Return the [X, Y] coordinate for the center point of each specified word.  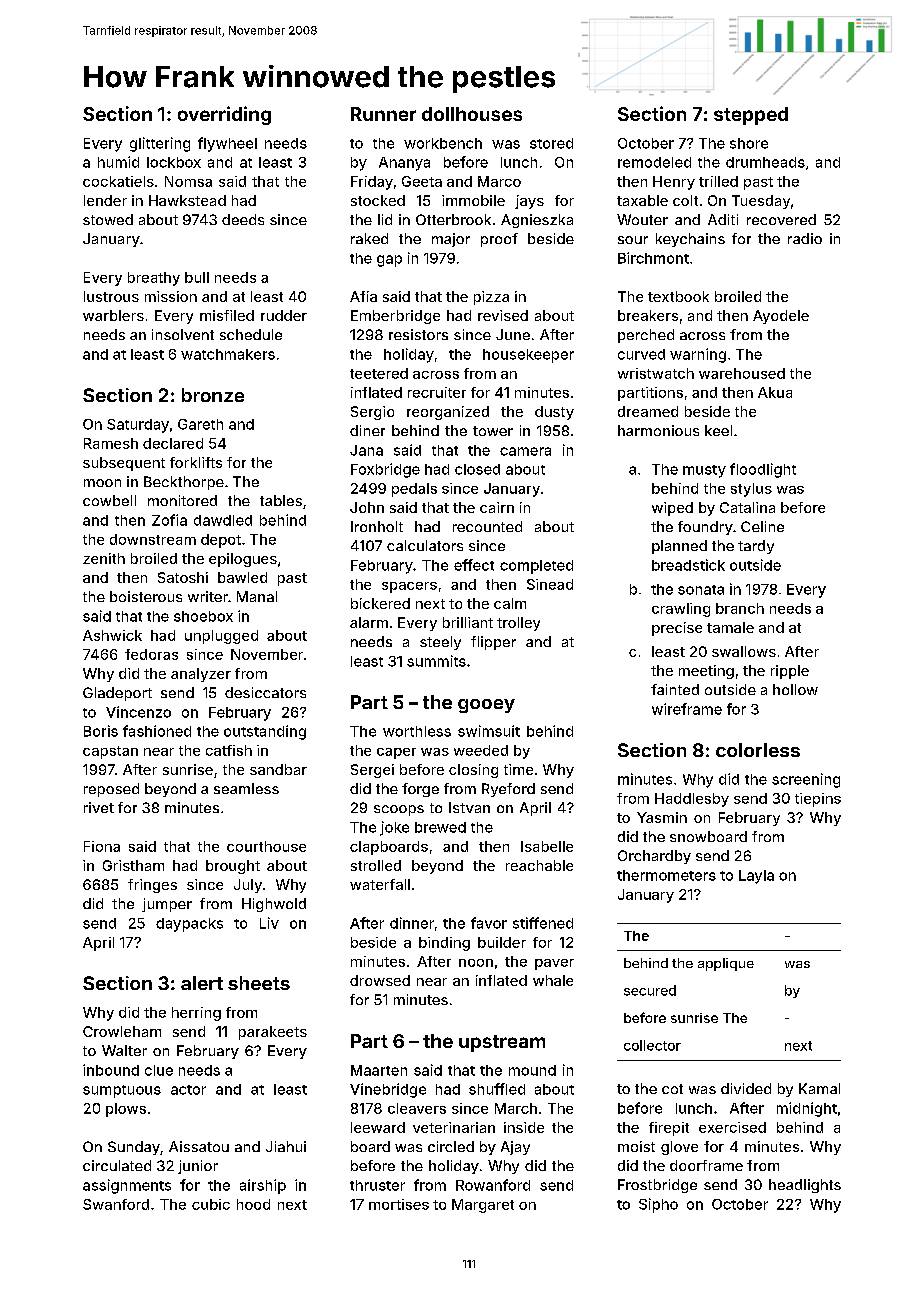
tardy [756, 547]
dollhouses [472, 114]
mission [171, 296]
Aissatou [199, 1146]
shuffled [497, 1089]
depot [221, 541]
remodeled [654, 162]
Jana [366, 450]
